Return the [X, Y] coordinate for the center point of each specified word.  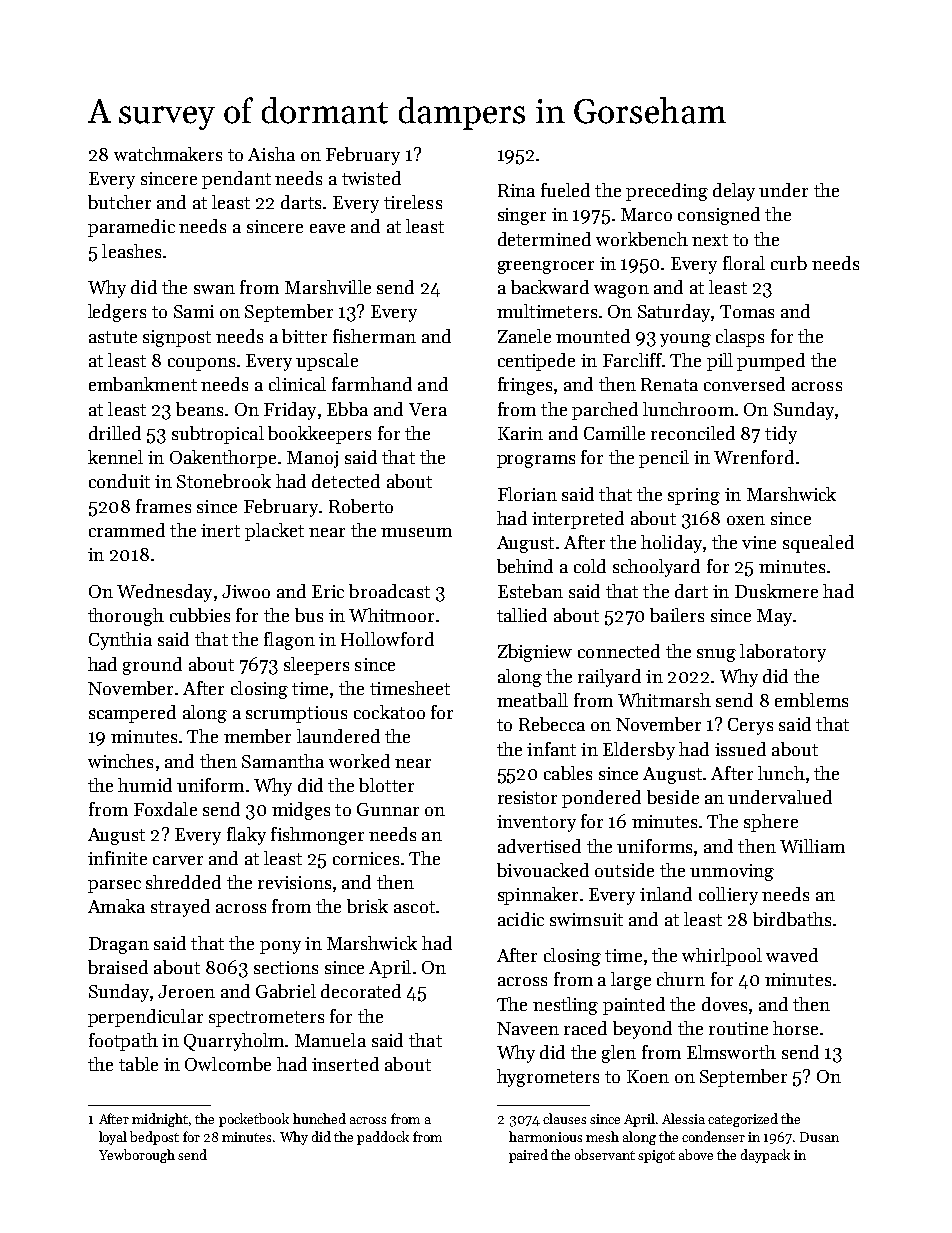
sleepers [316, 666]
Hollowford [387, 639]
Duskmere [776, 591]
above [696, 1154]
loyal [113, 1138]
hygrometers [548, 1078]
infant [551, 749]
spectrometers [266, 1019]
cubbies [200, 615]
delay [734, 192]
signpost [177, 338]
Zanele [524, 336]
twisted [371, 178]
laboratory [783, 653]
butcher [119, 202]
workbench [642, 239]
